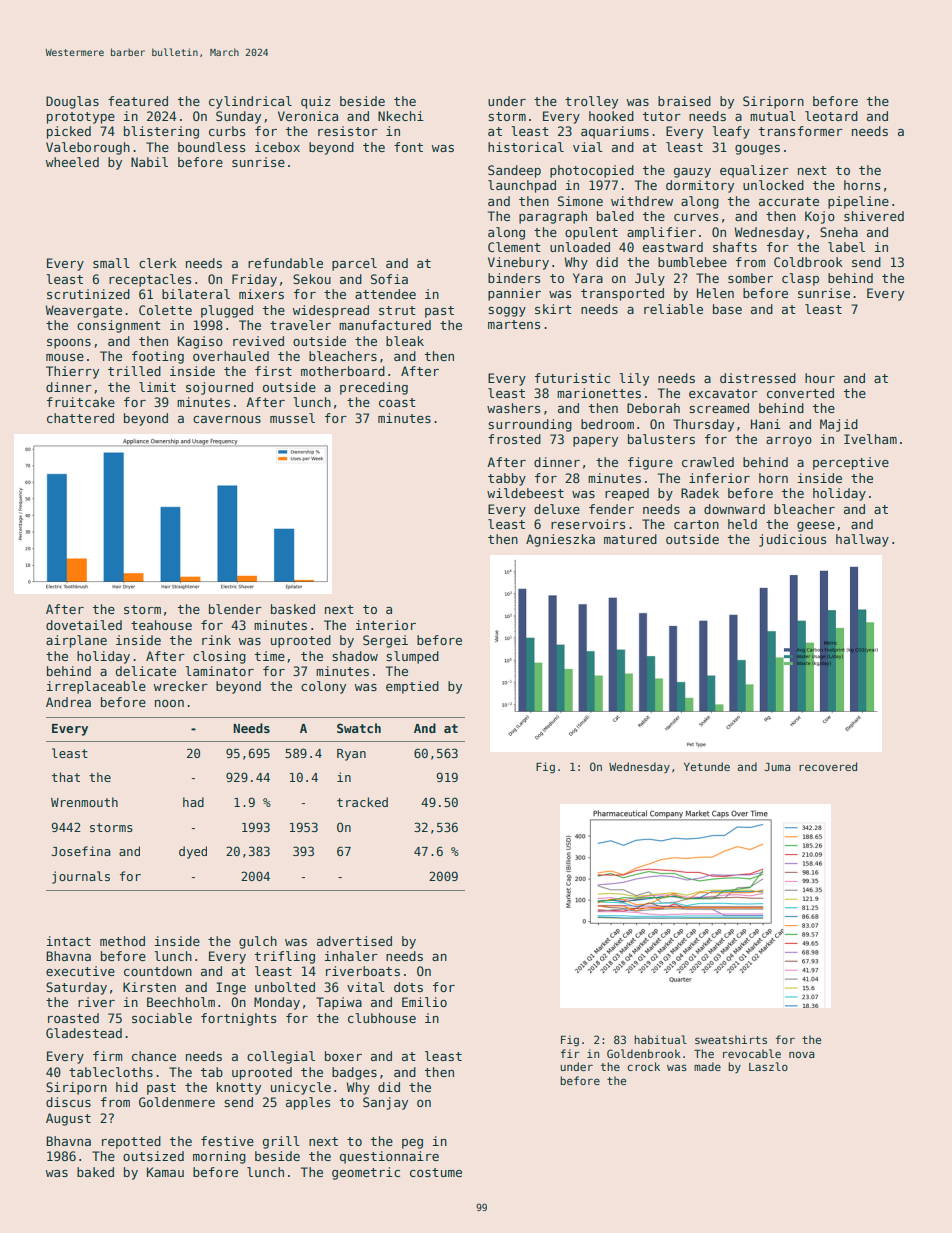 Image resolution: width=952 pixels, height=1233 pixels. I want to click on delicate, so click(146, 671).
